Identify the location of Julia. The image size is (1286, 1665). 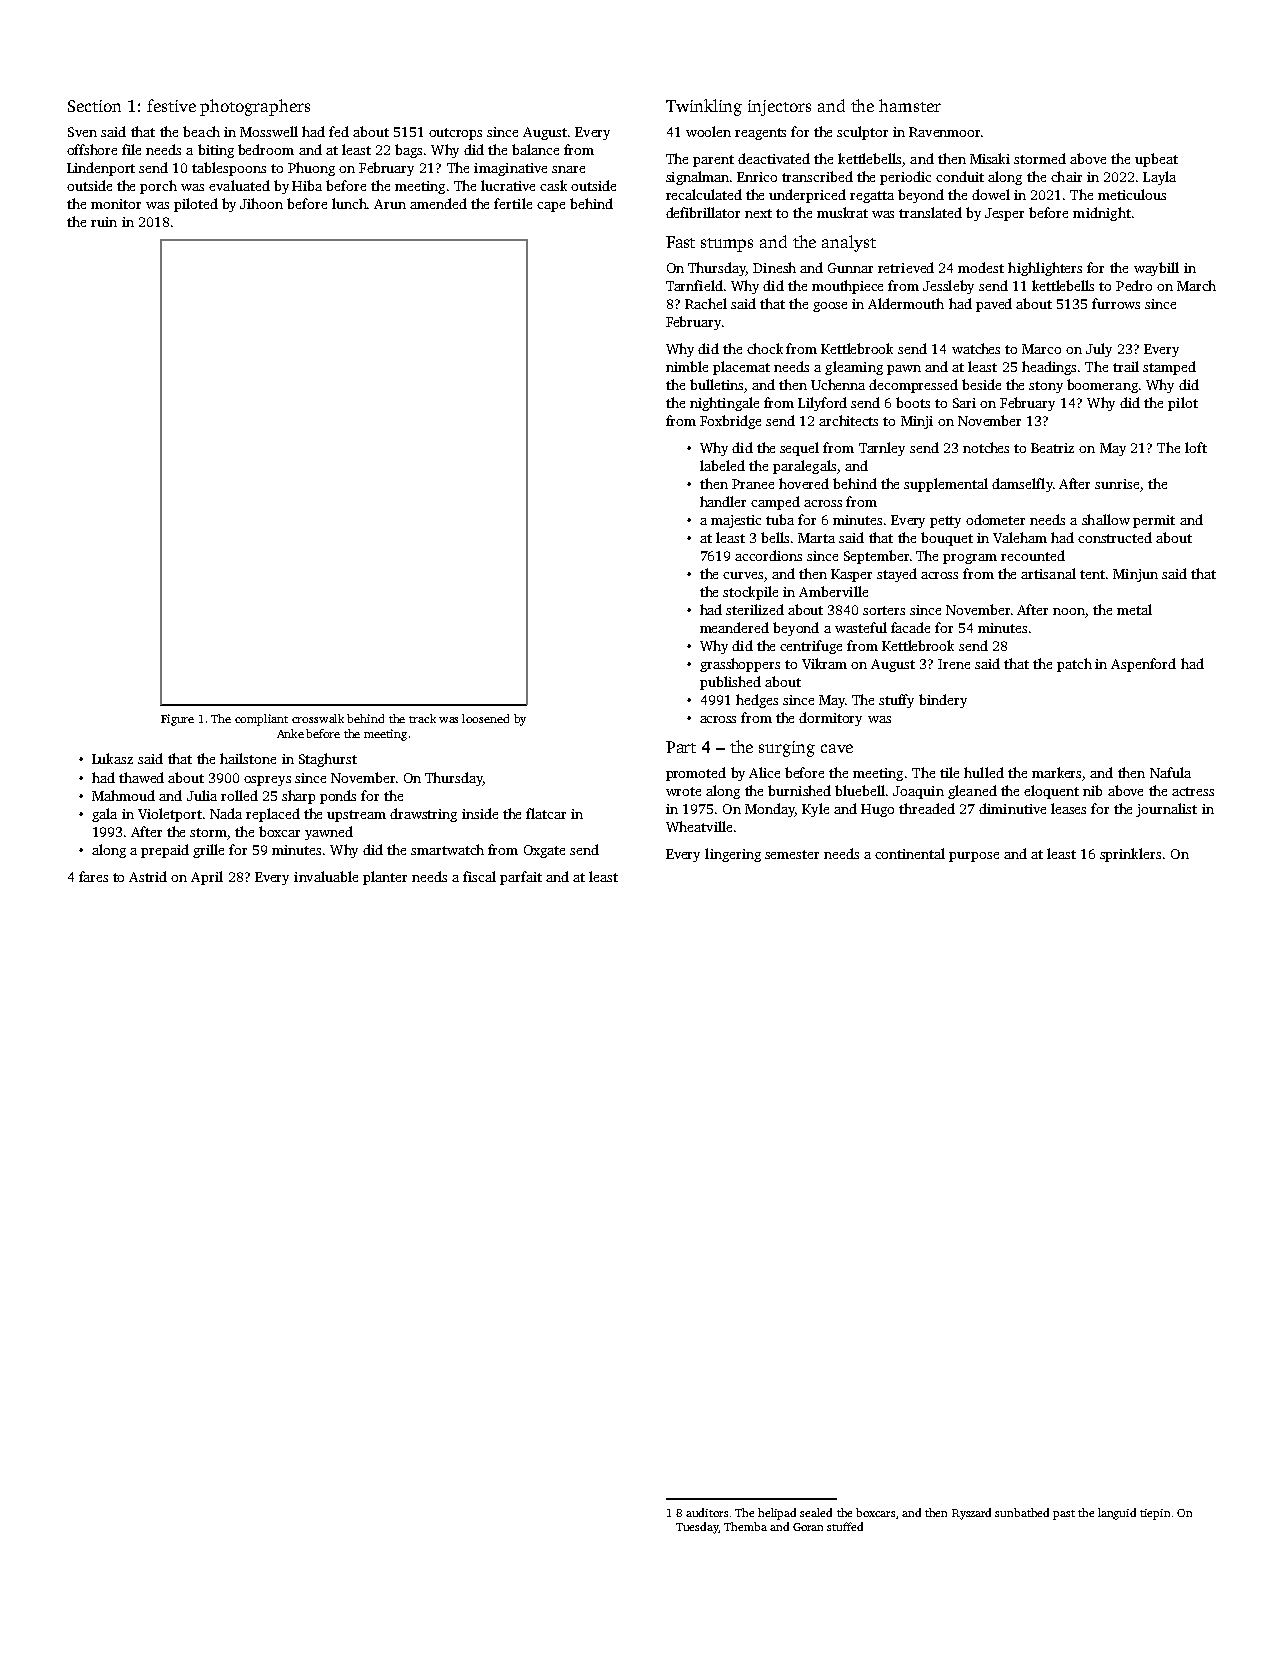
(202, 795).
